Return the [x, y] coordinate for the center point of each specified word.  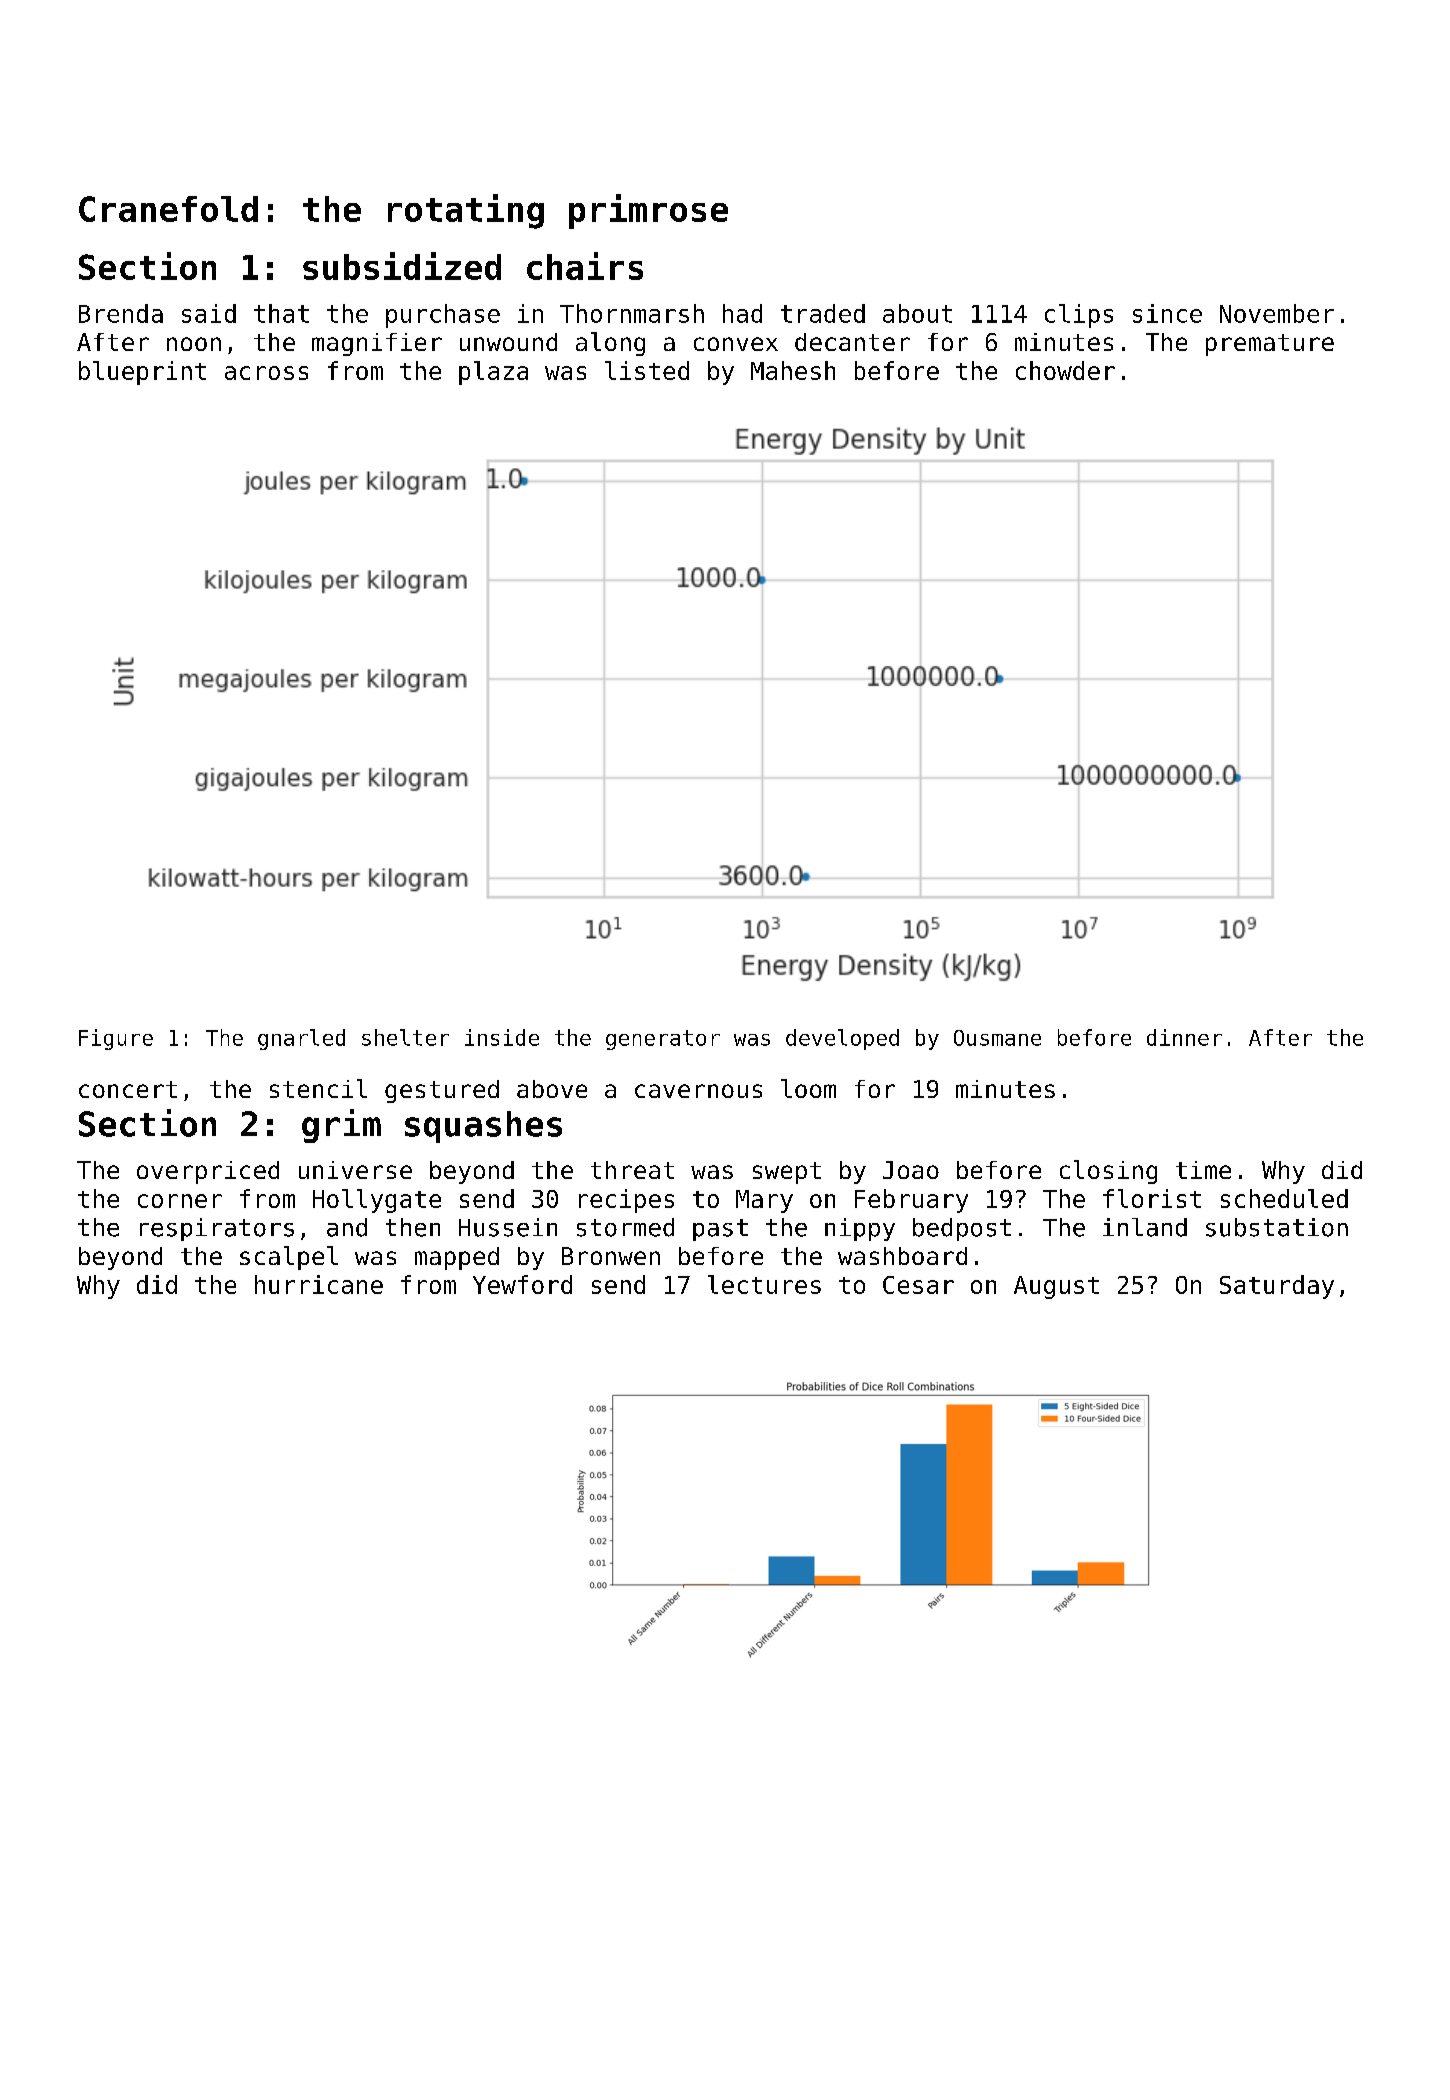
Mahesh [793, 370]
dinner [1184, 1037]
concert [128, 1089]
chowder [1065, 370]
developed [842, 1039]
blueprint [142, 373]
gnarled [301, 1039]
